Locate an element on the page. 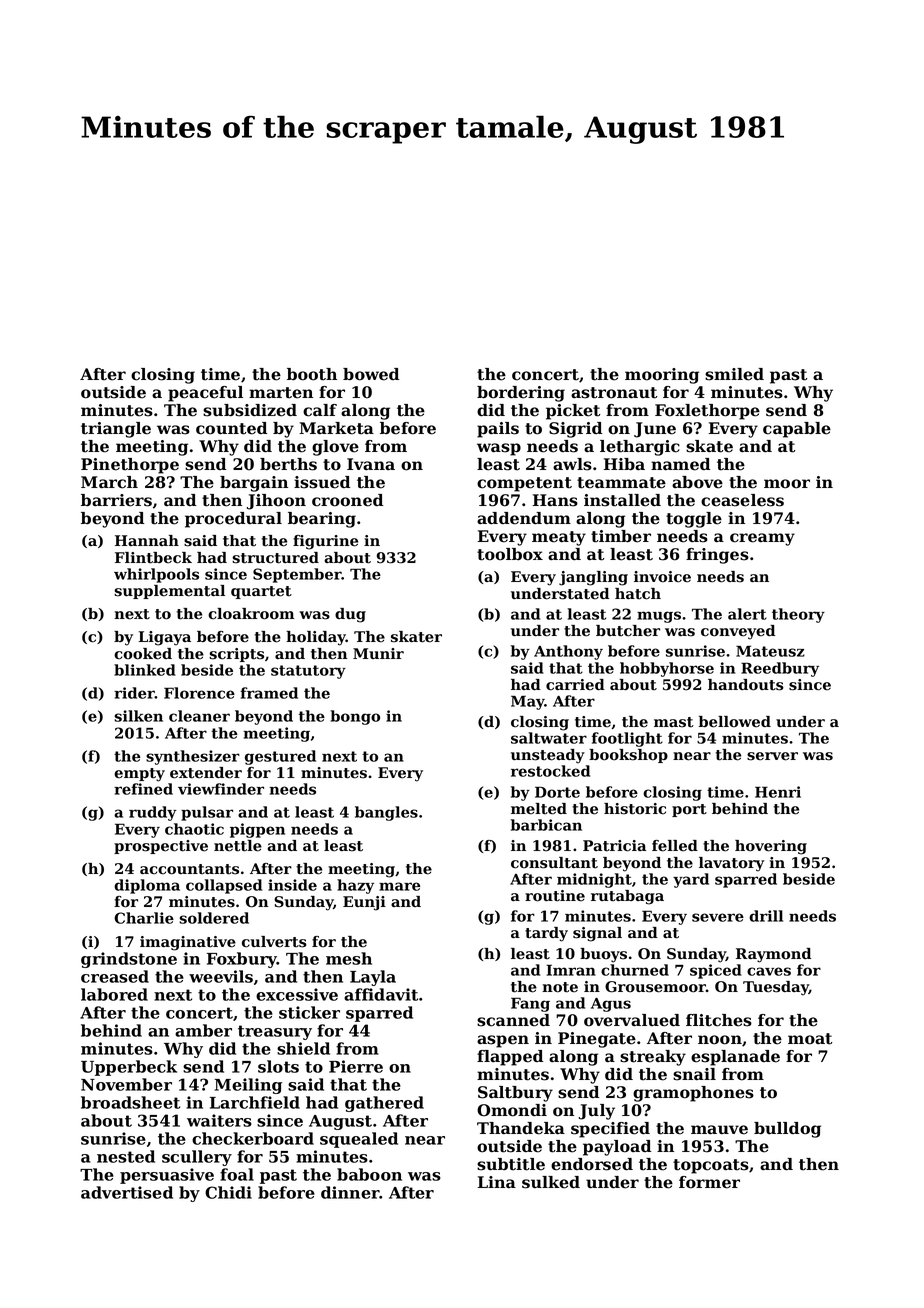  scripts is located at coordinates (236, 655).
